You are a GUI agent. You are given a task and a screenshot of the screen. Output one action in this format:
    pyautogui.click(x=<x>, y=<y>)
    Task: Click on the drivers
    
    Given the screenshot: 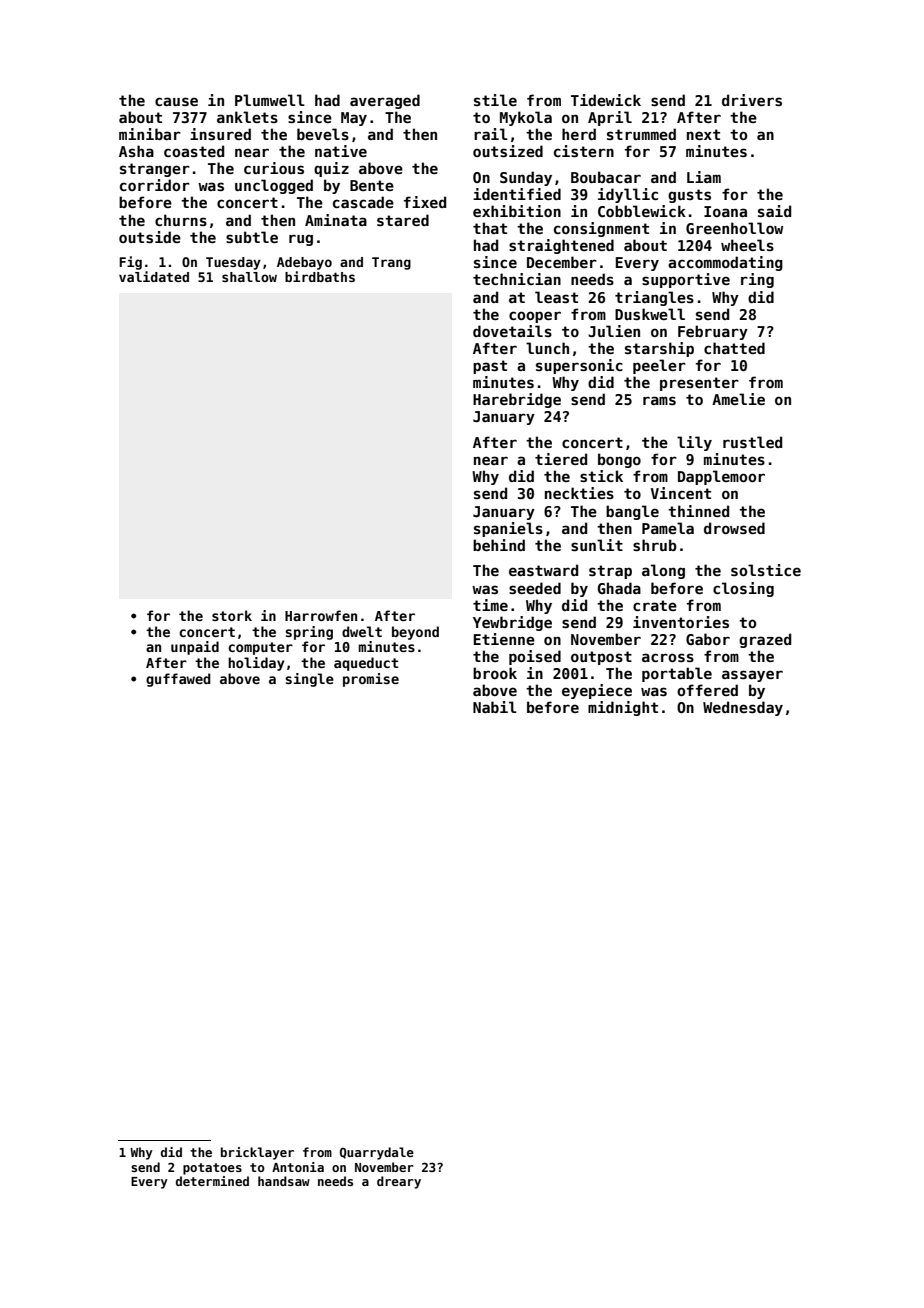 What is the action you would take?
    pyautogui.click(x=752, y=100)
